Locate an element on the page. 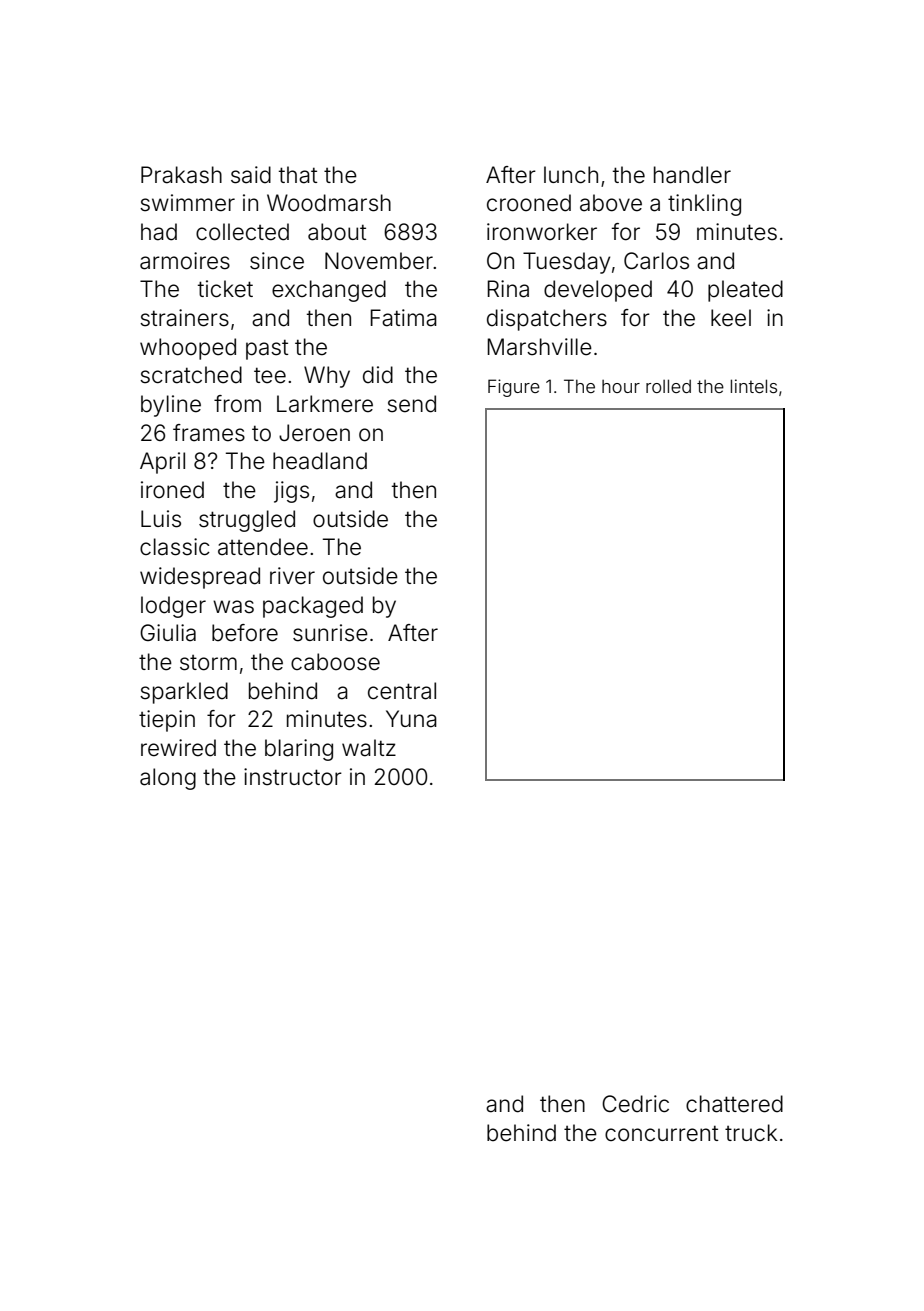  storm is located at coordinates (208, 663).
